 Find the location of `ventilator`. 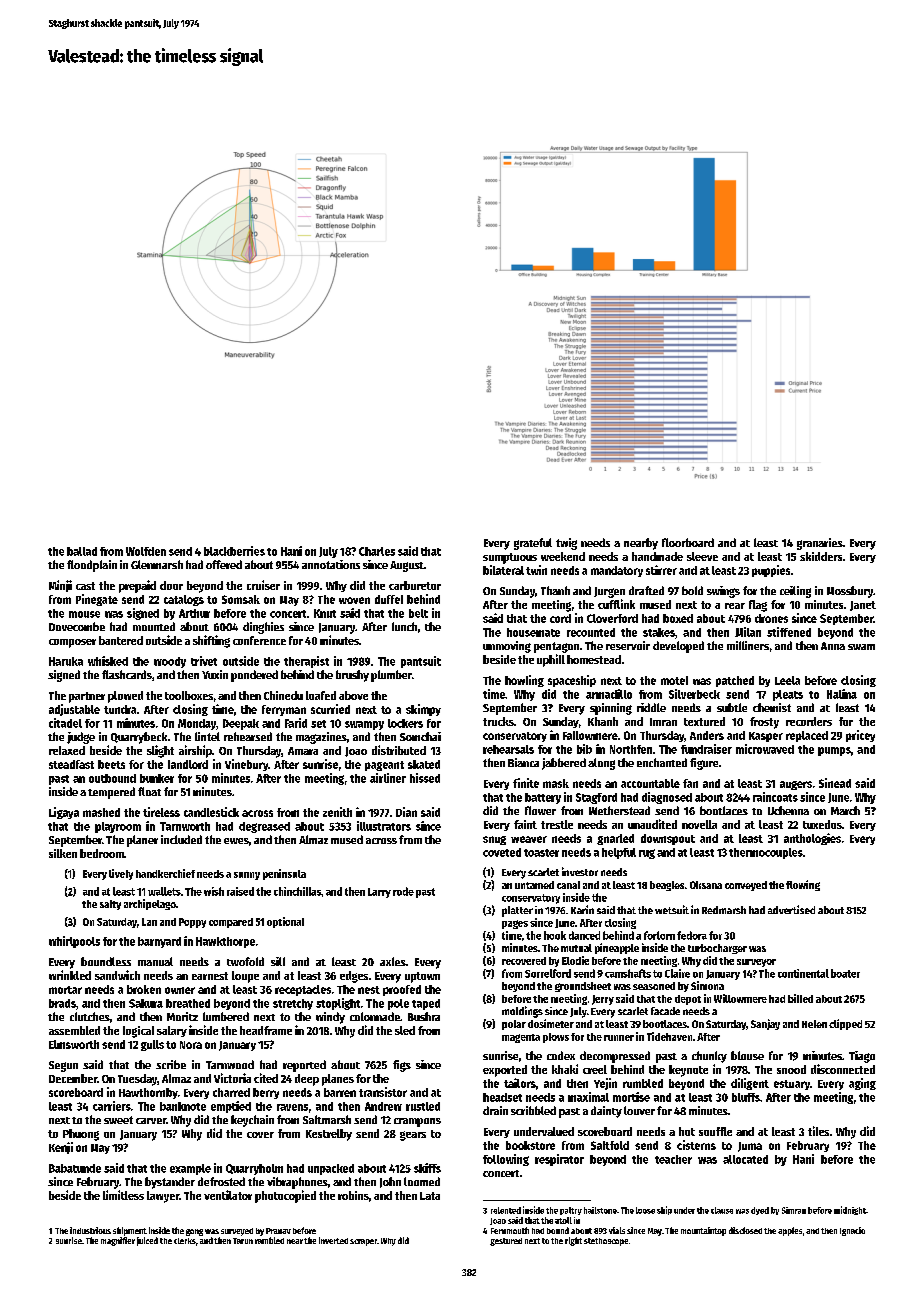

ventilator is located at coordinates (228, 1195).
